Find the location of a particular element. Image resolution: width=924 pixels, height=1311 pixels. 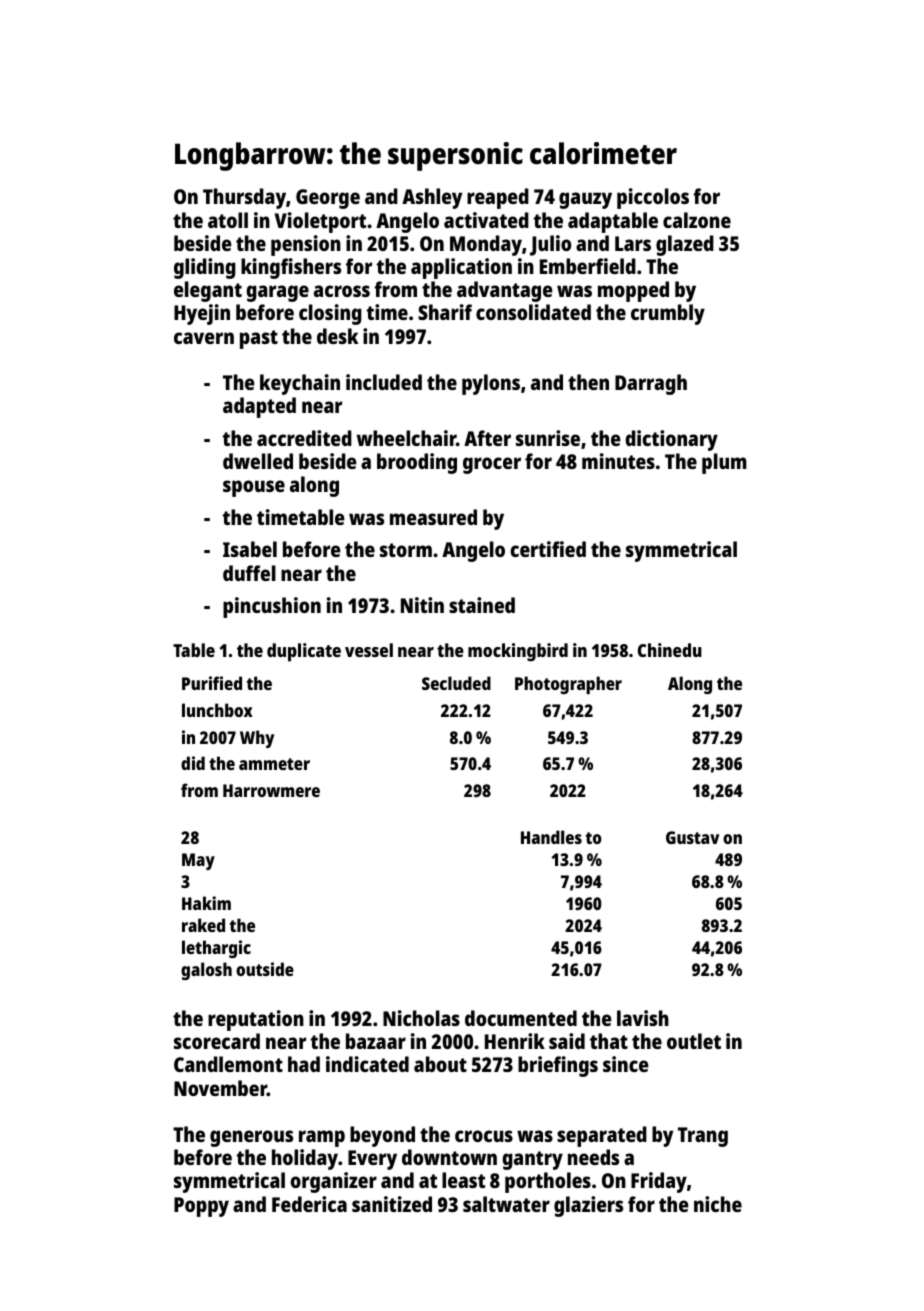

mockingbird is located at coordinates (518, 652).
